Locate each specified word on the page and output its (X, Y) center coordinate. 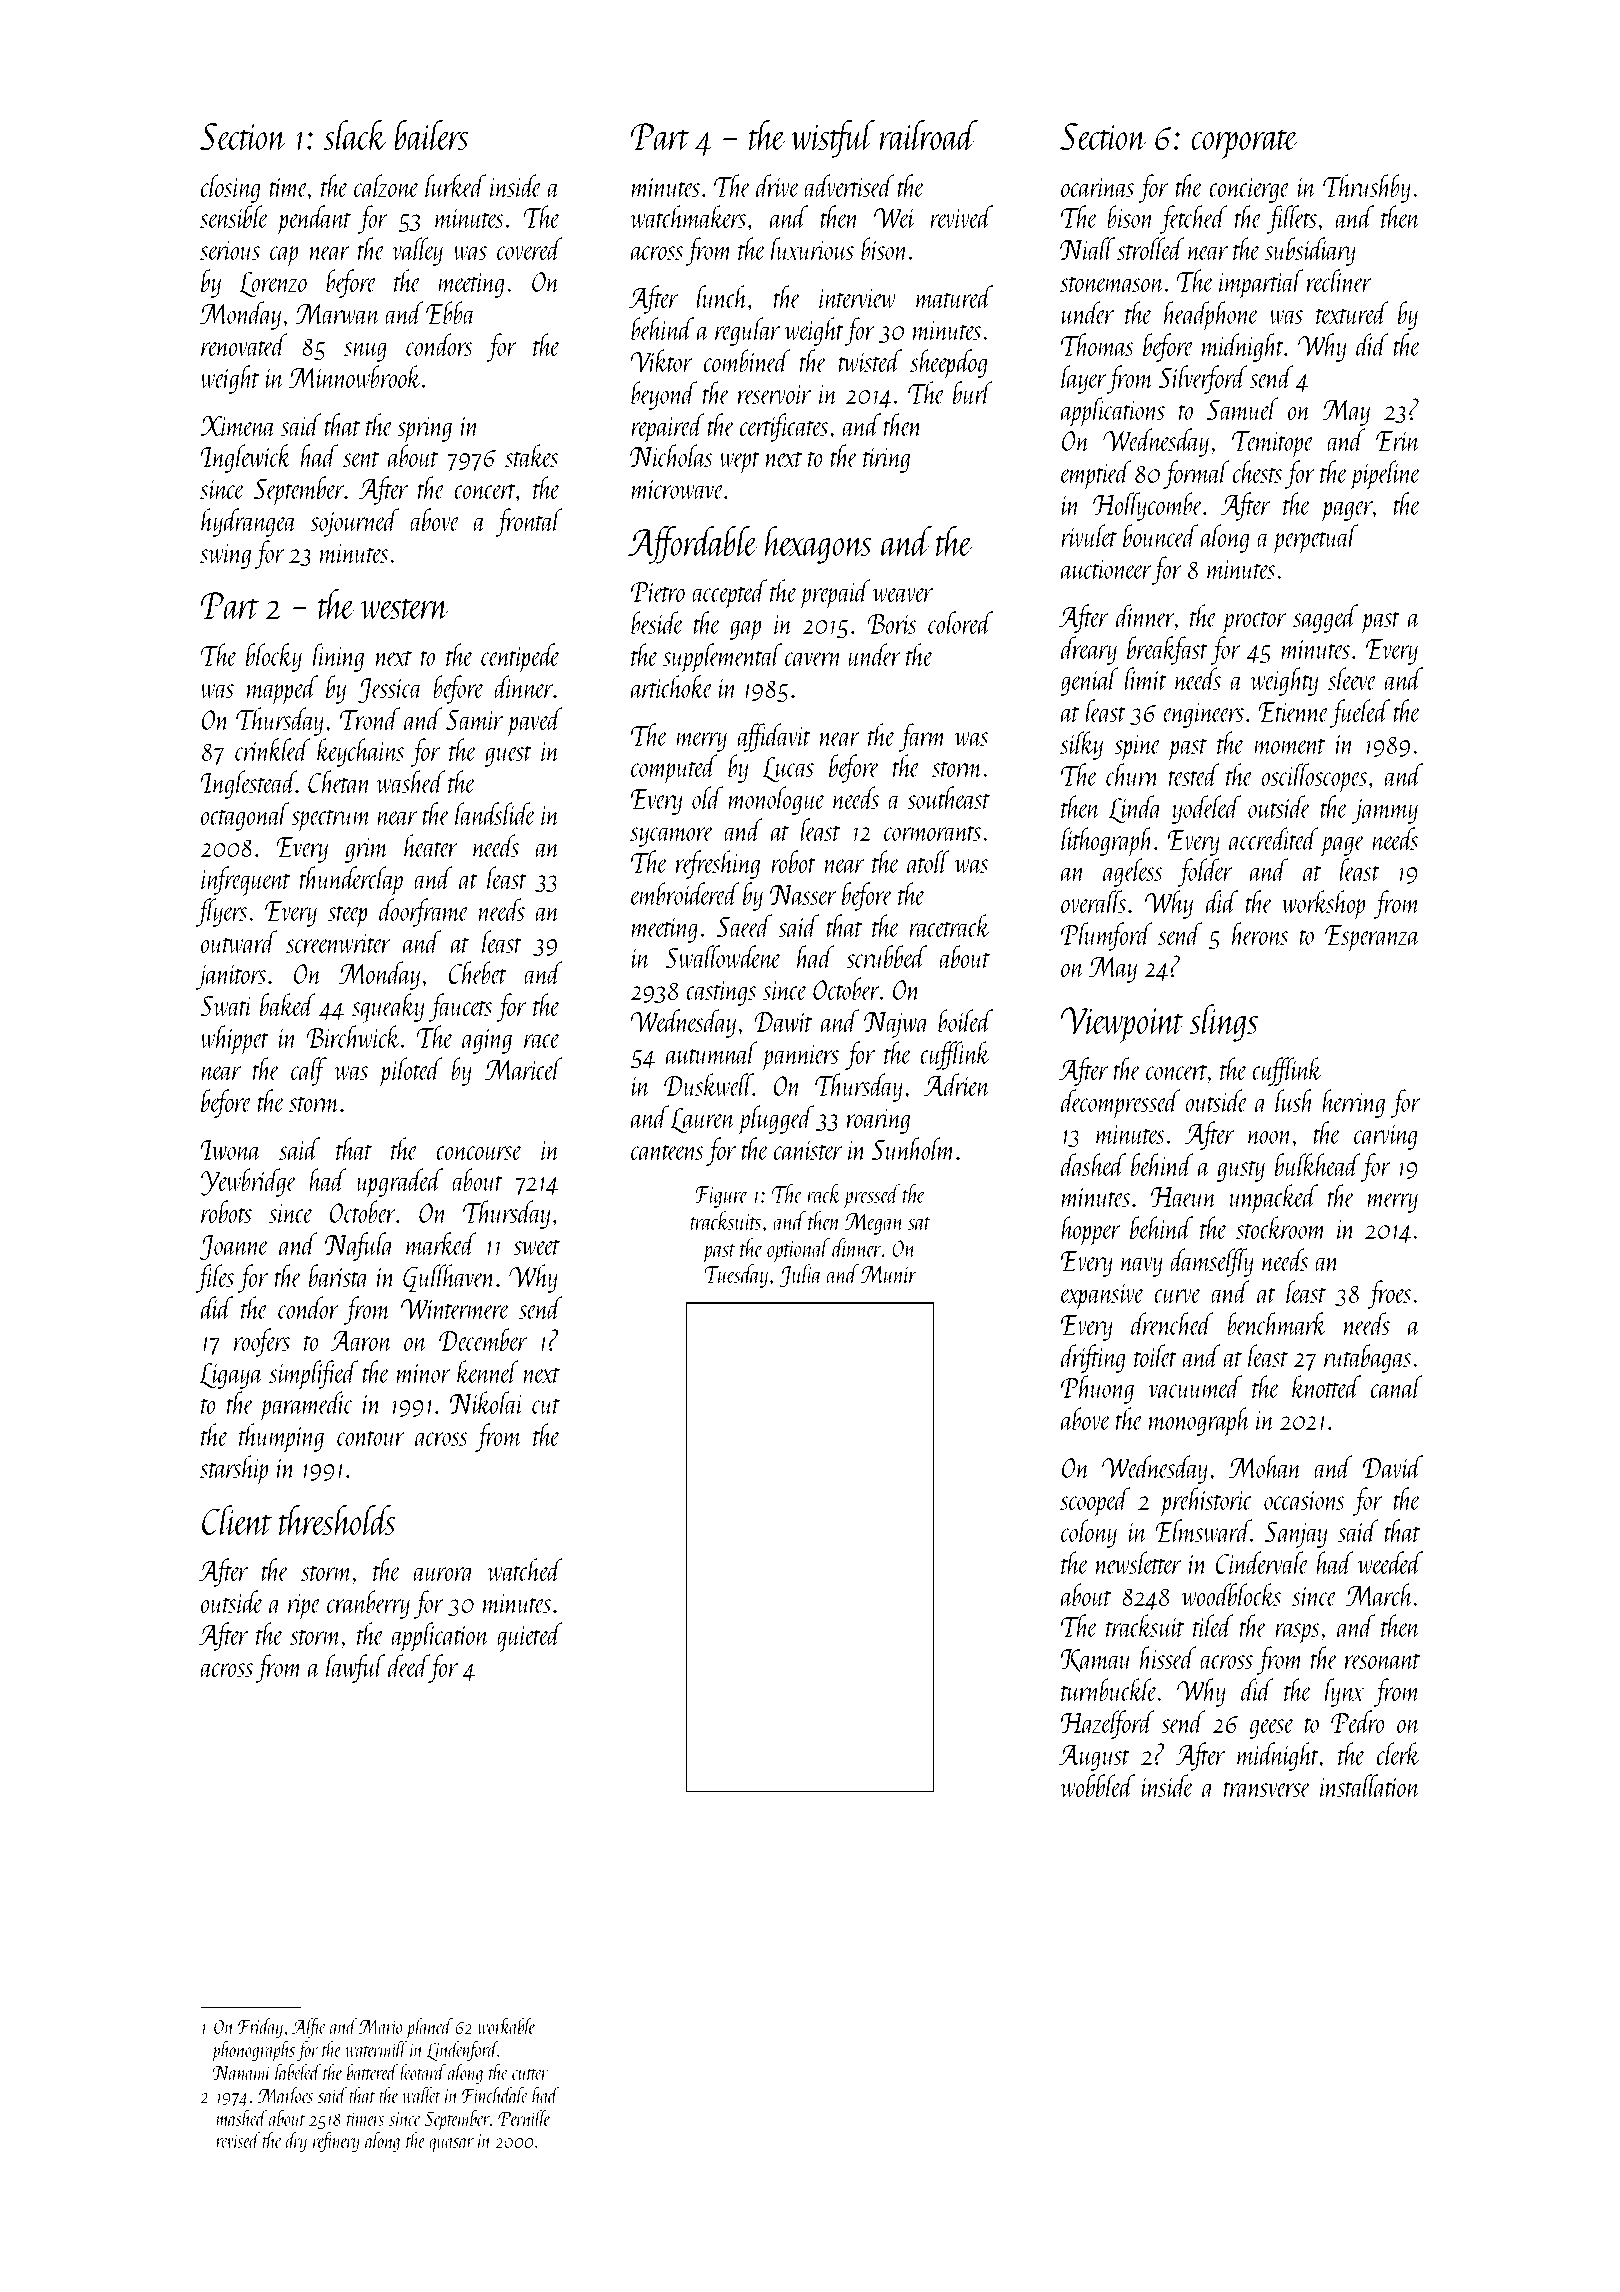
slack (356, 135)
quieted (530, 1637)
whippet (234, 1040)
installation (1370, 1785)
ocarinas (1097, 187)
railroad (929, 135)
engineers (1203, 715)
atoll (928, 861)
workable (507, 2026)
